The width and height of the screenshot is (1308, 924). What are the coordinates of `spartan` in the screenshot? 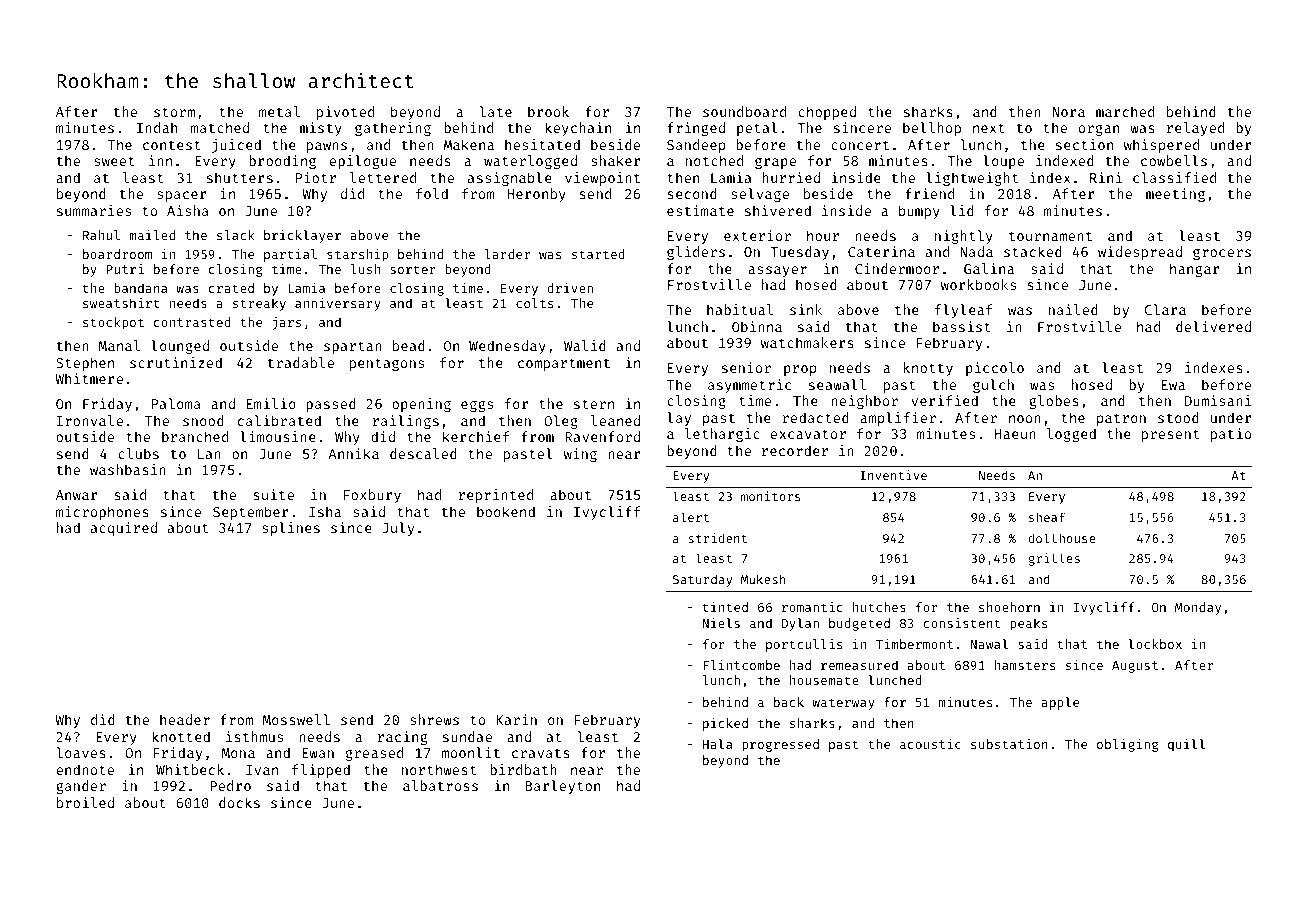 It's located at (353, 347).
